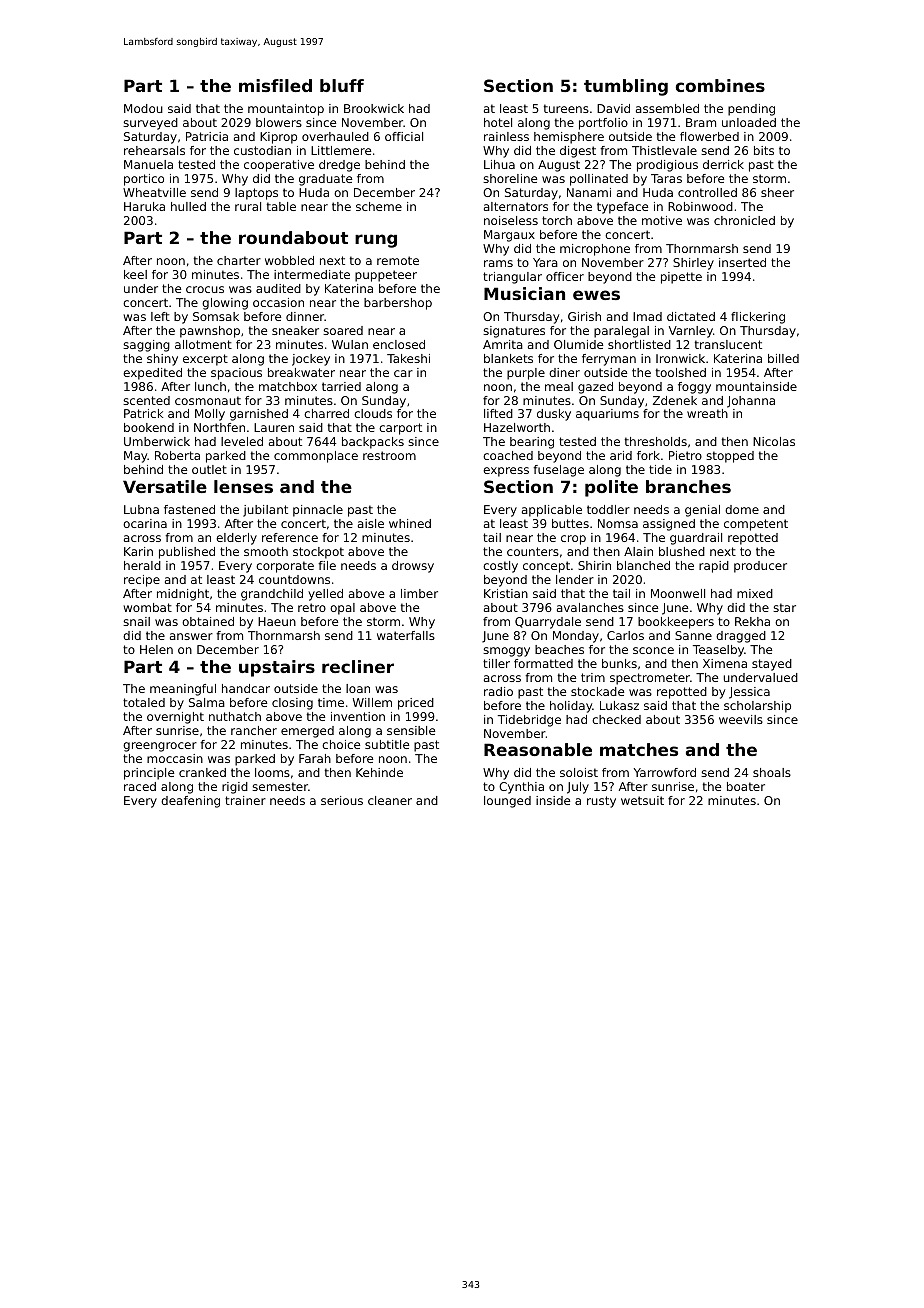 The height and width of the document is (1308, 924). Describe the element at coordinates (514, 332) in the document. I see `signatures` at that location.
